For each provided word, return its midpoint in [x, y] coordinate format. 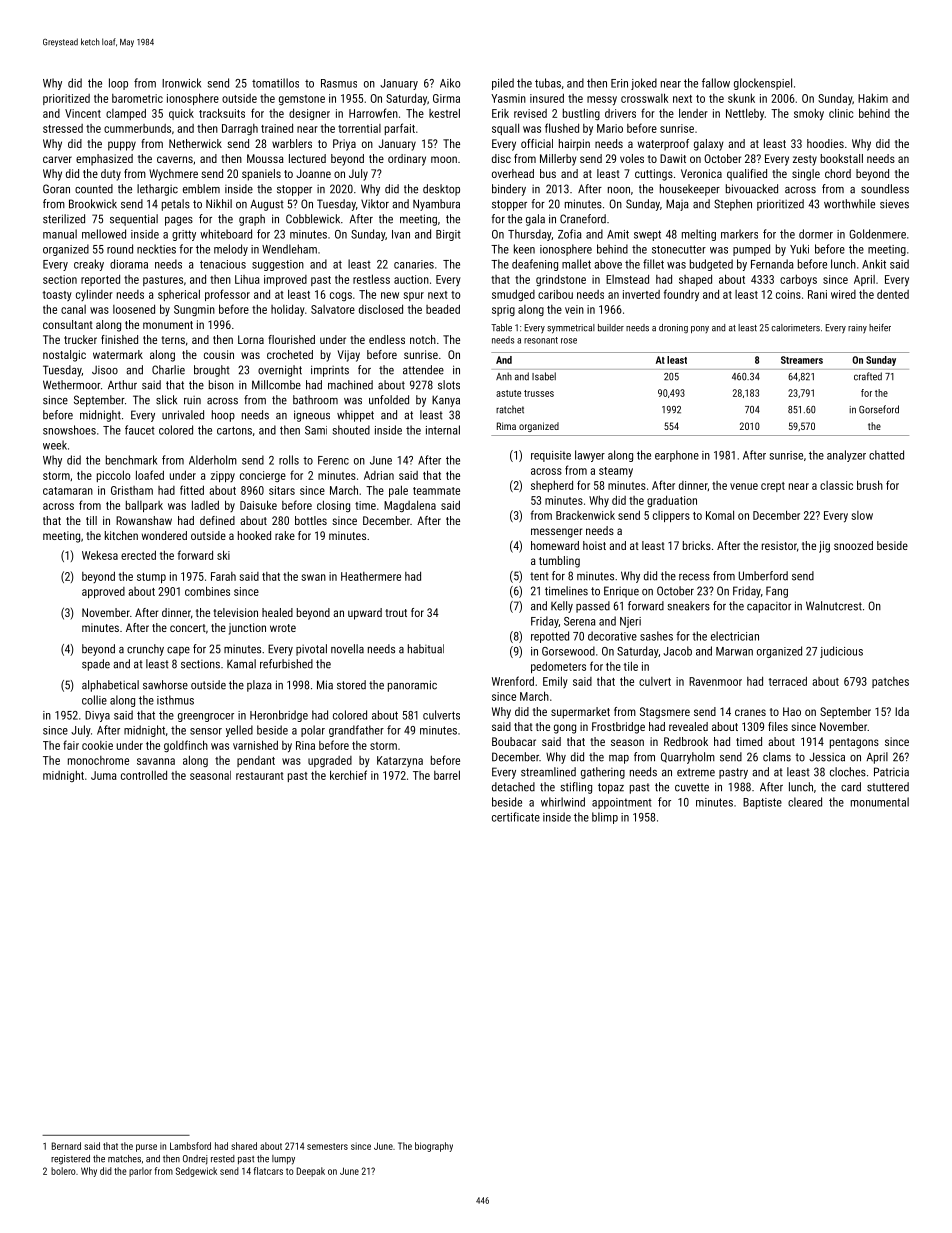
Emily [555, 682]
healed [277, 612]
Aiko [450, 83]
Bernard [66, 1146]
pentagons [854, 743]
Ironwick [181, 83]
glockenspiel [763, 84]
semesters [327, 1146]
